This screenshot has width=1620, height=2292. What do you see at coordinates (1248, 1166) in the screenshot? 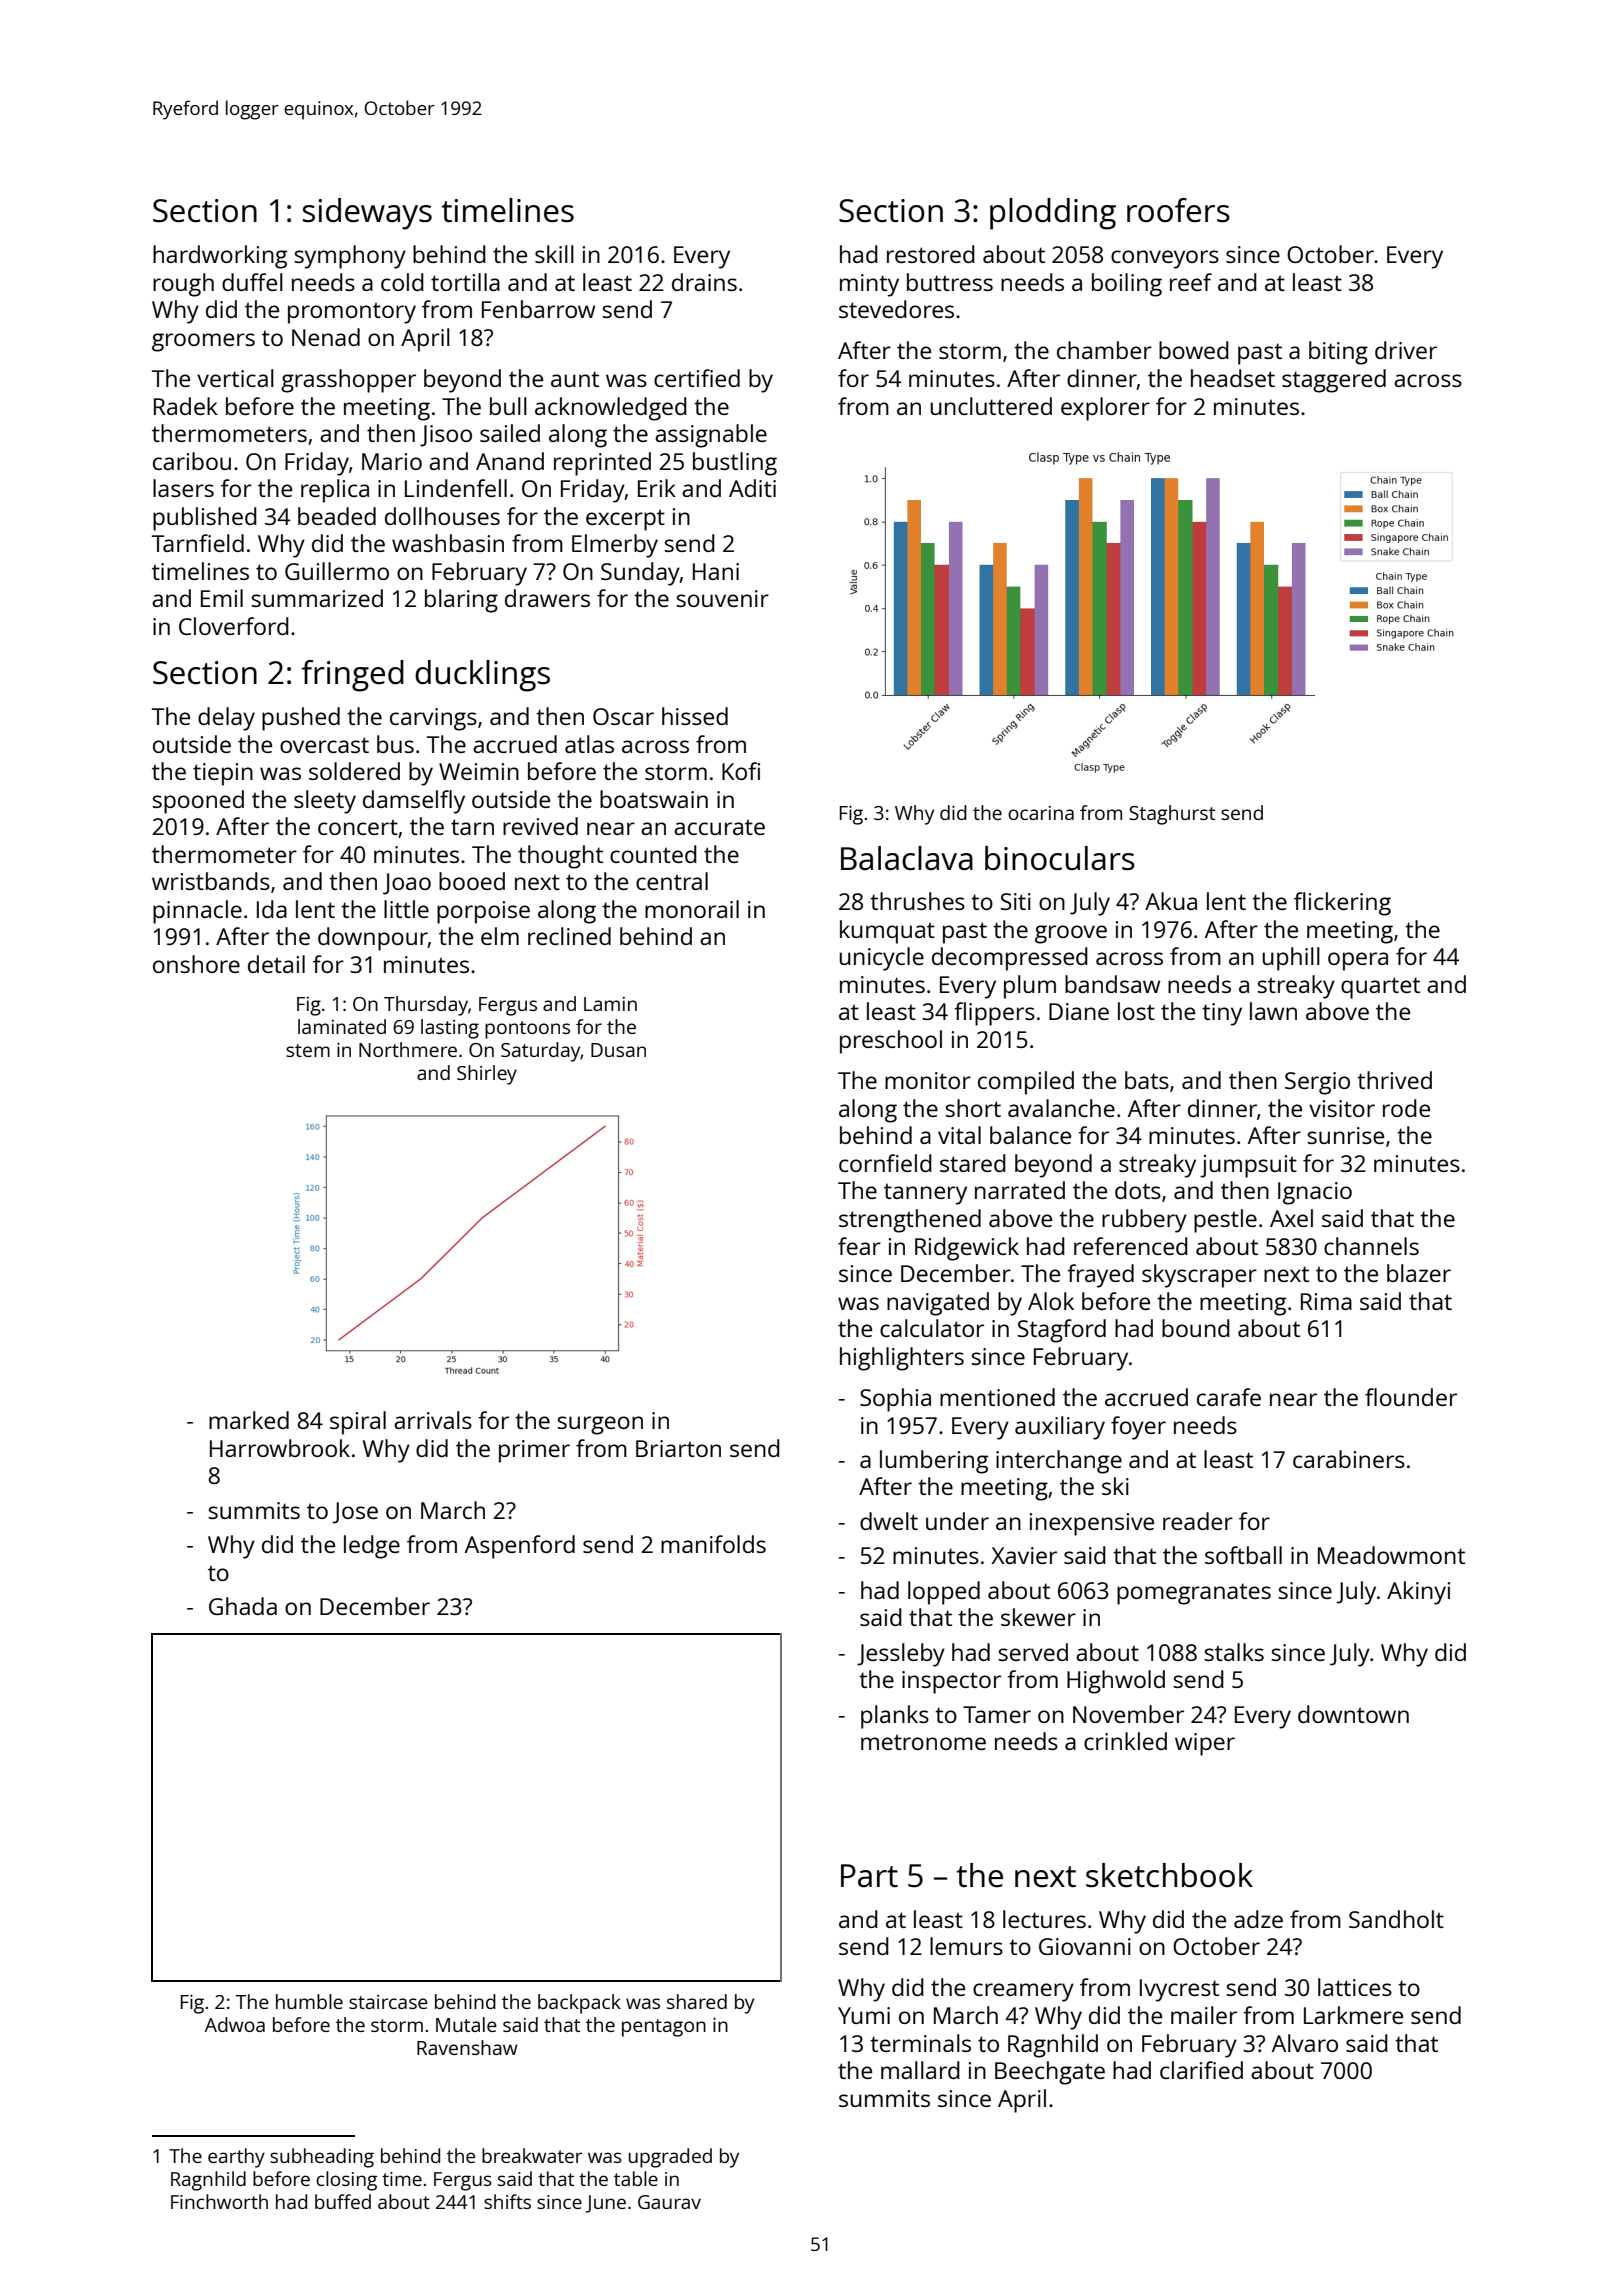
I see `jumpsuit` at bounding box center [1248, 1166].
